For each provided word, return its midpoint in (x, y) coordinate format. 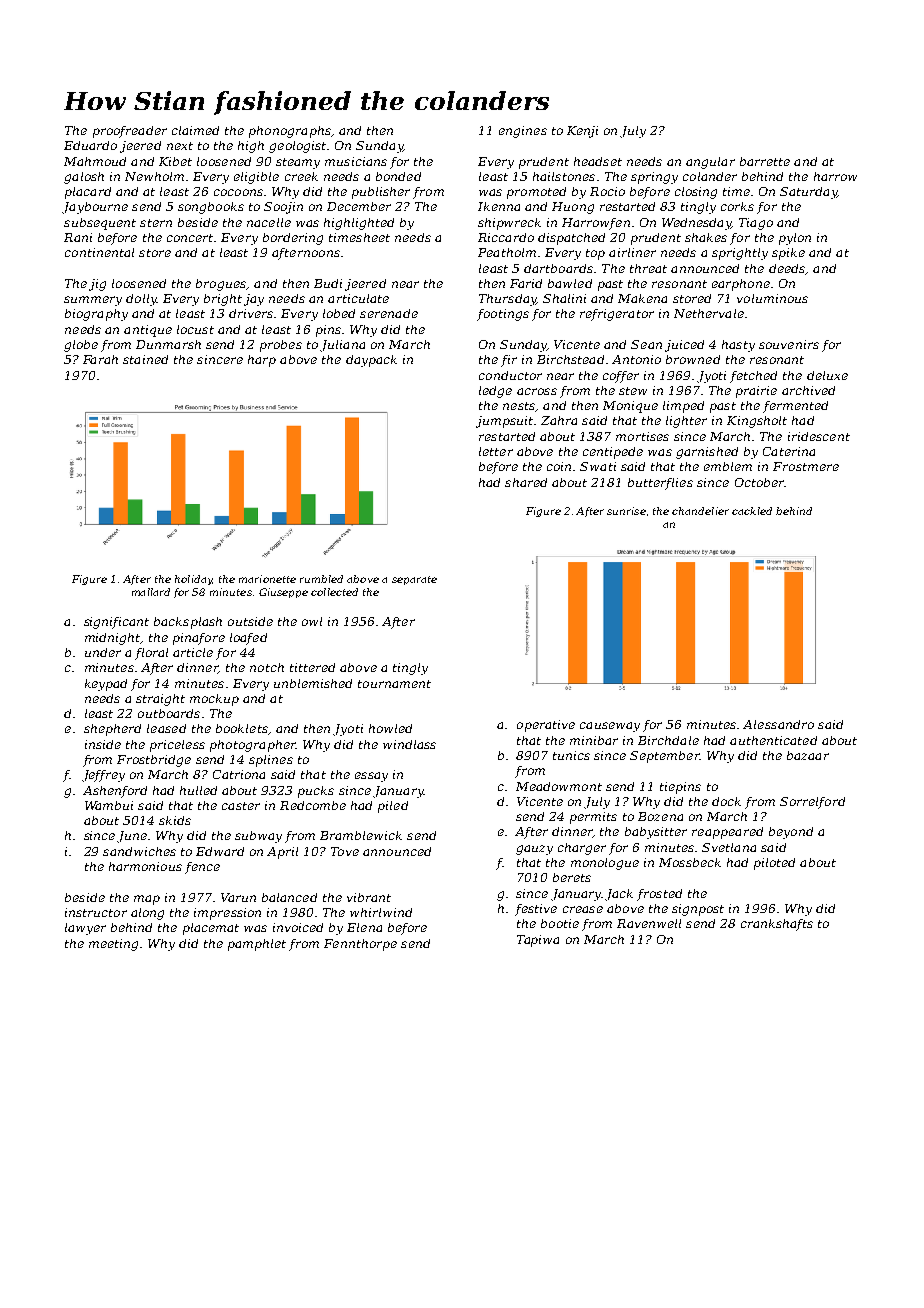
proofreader (130, 132)
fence (202, 868)
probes (281, 346)
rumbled (321, 579)
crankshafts (777, 925)
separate (414, 580)
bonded (398, 176)
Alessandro (778, 724)
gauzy (534, 850)
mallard (151, 592)
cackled (752, 511)
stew (633, 391)
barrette (765, 161)
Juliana (342, 346)
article (193, 652)
